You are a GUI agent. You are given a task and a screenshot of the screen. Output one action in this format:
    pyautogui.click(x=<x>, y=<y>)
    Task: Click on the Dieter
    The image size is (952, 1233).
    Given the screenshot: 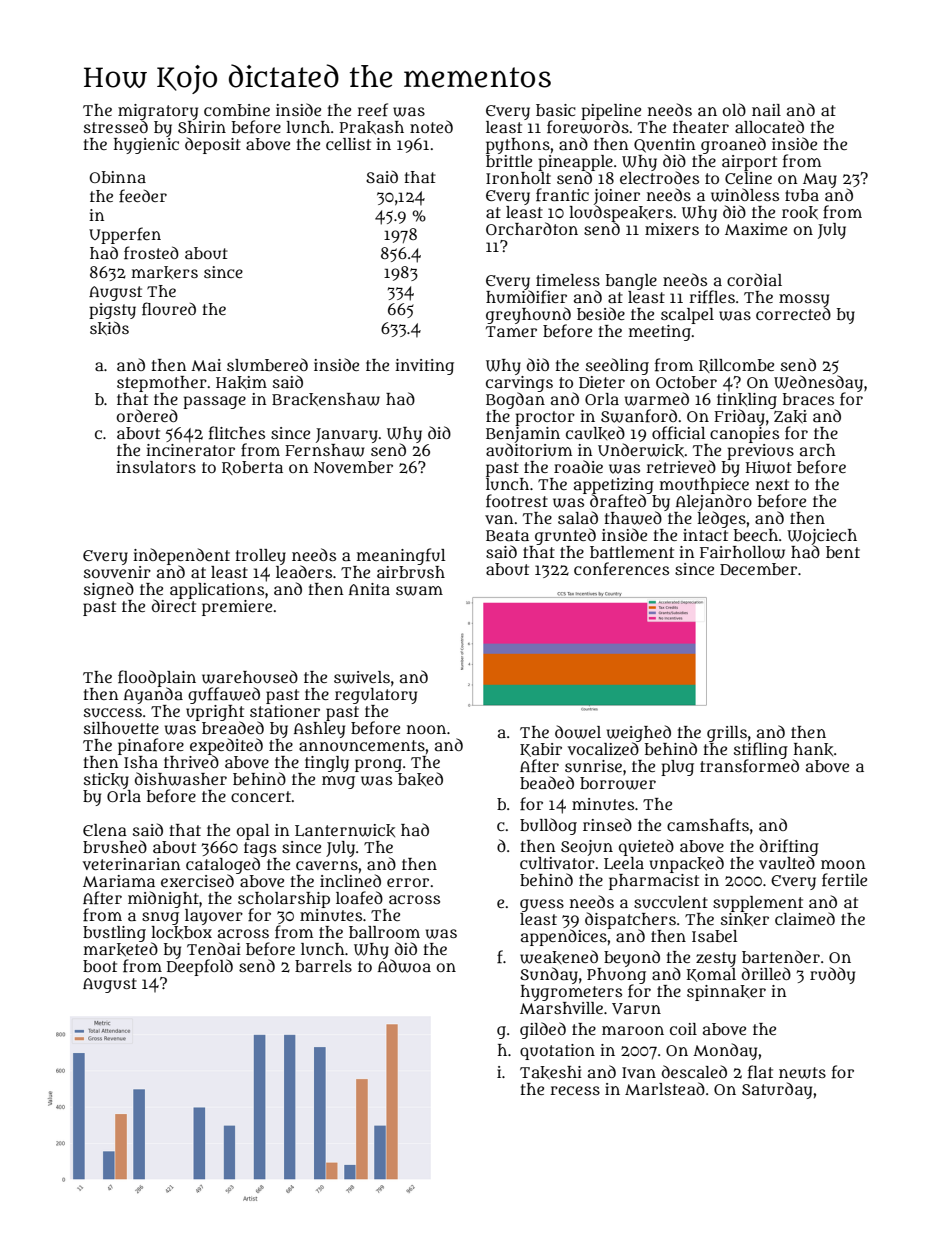 What is the action you would take?
    pyautogui.click(x=602, y=382)
